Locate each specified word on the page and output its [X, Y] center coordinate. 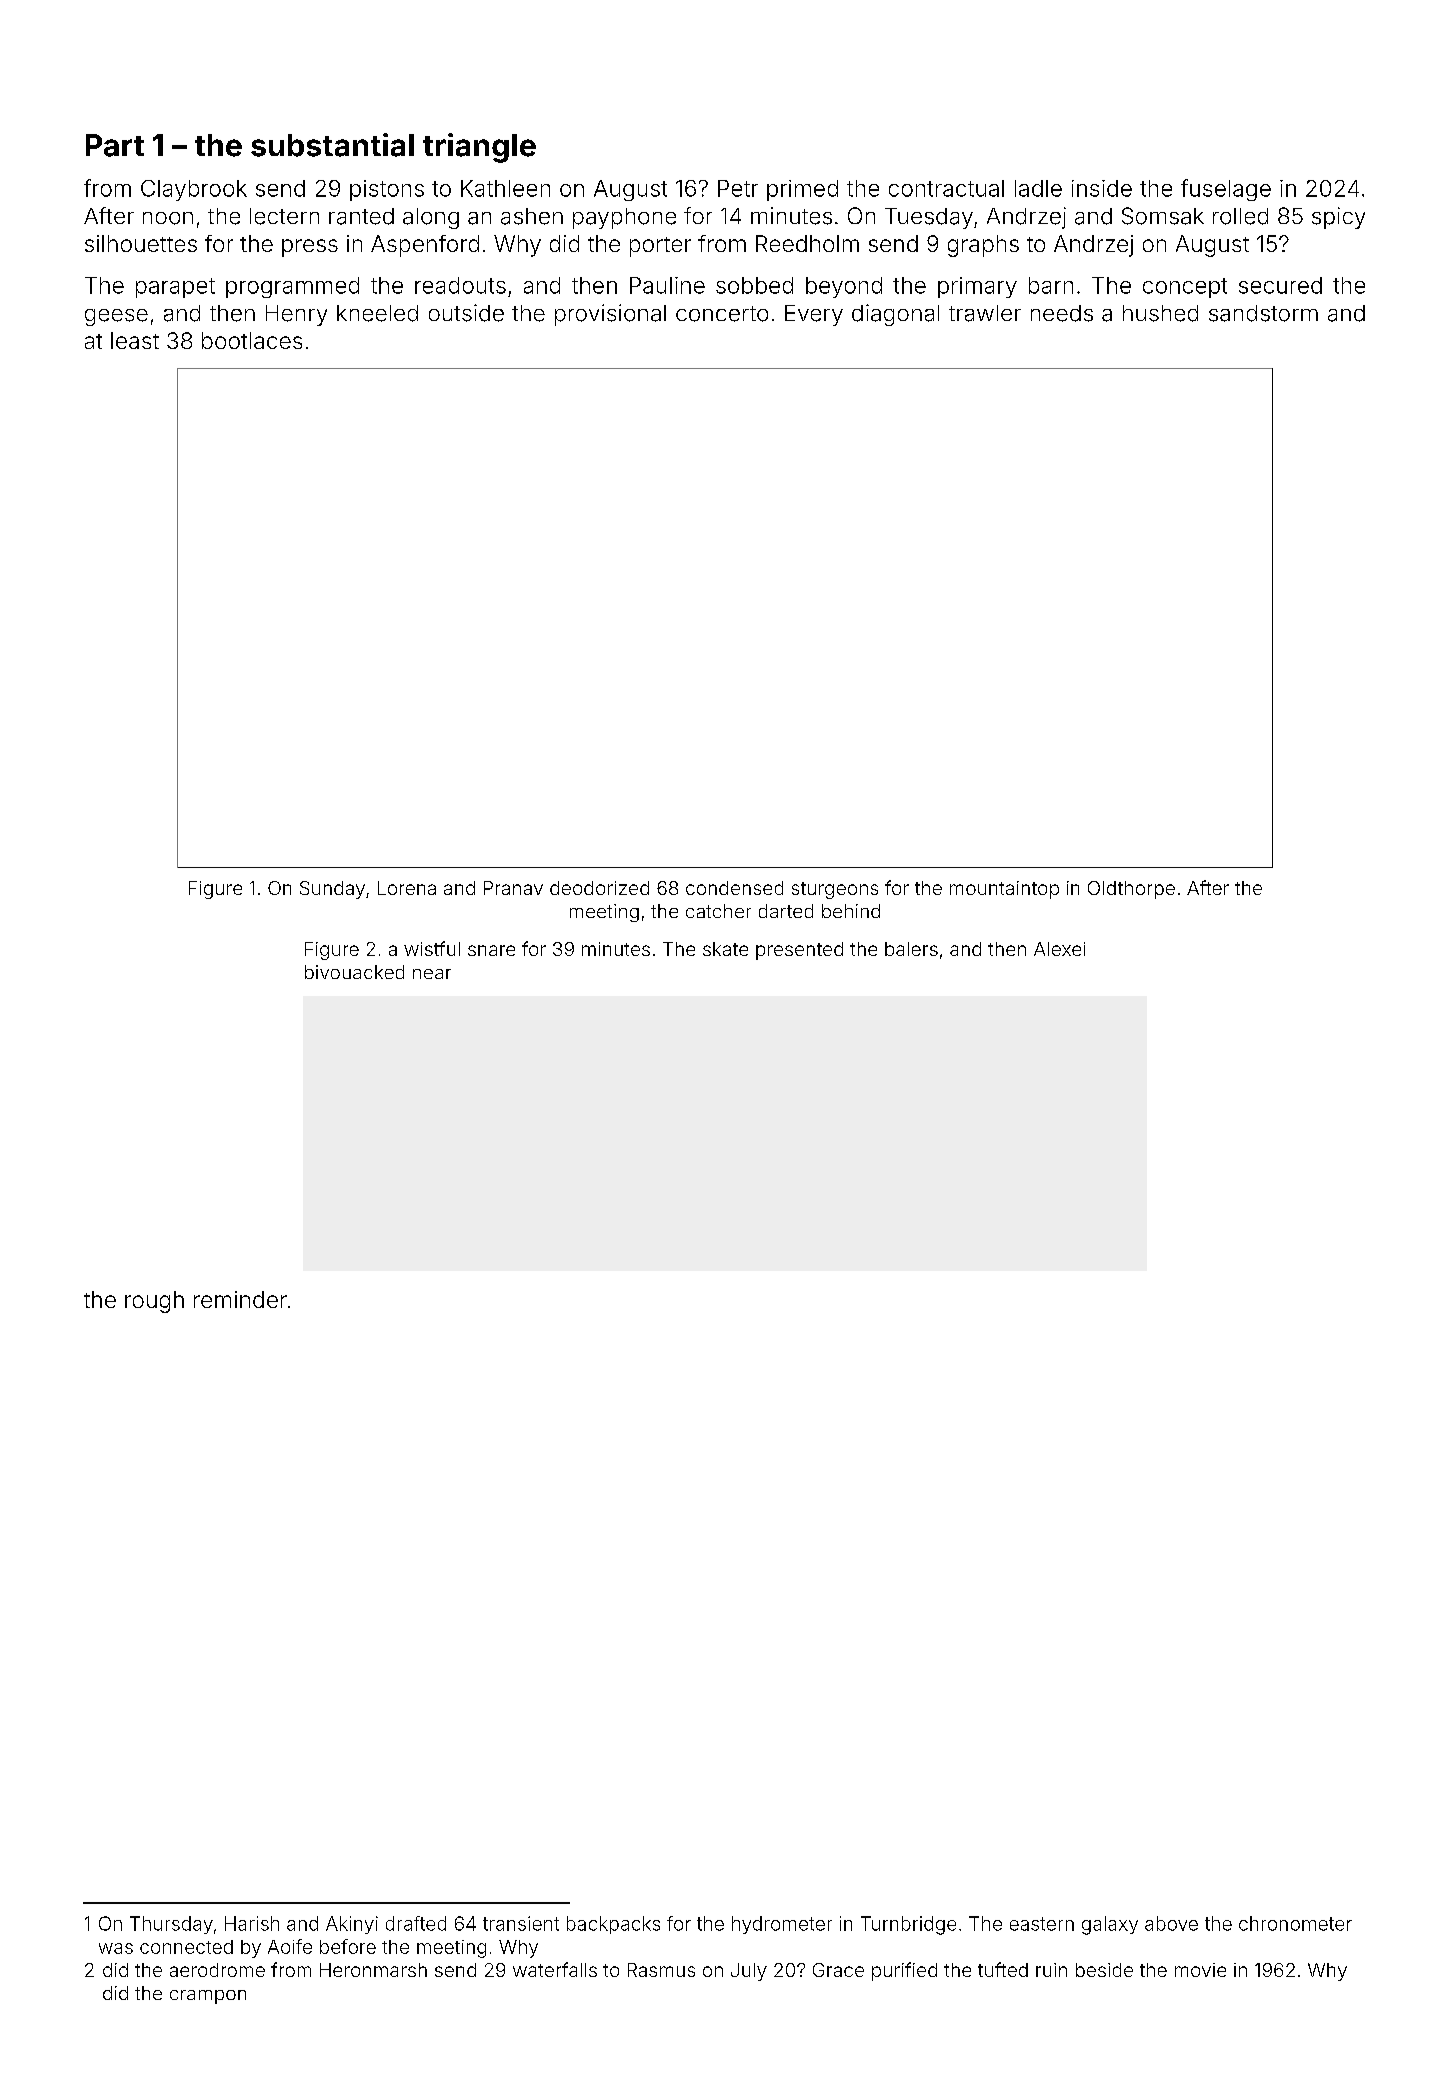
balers [911, 949]
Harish [252, 1923]
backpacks [613, 1925]
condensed [734, 888]
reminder [240, 1299]
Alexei [1059, 949]
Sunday [332, 890]
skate [725, 949]
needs [1062, 313]
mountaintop [1004, 890]
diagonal [895, 315]
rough [154, 1302]
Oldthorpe [1131, 890]
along [431, 218]
